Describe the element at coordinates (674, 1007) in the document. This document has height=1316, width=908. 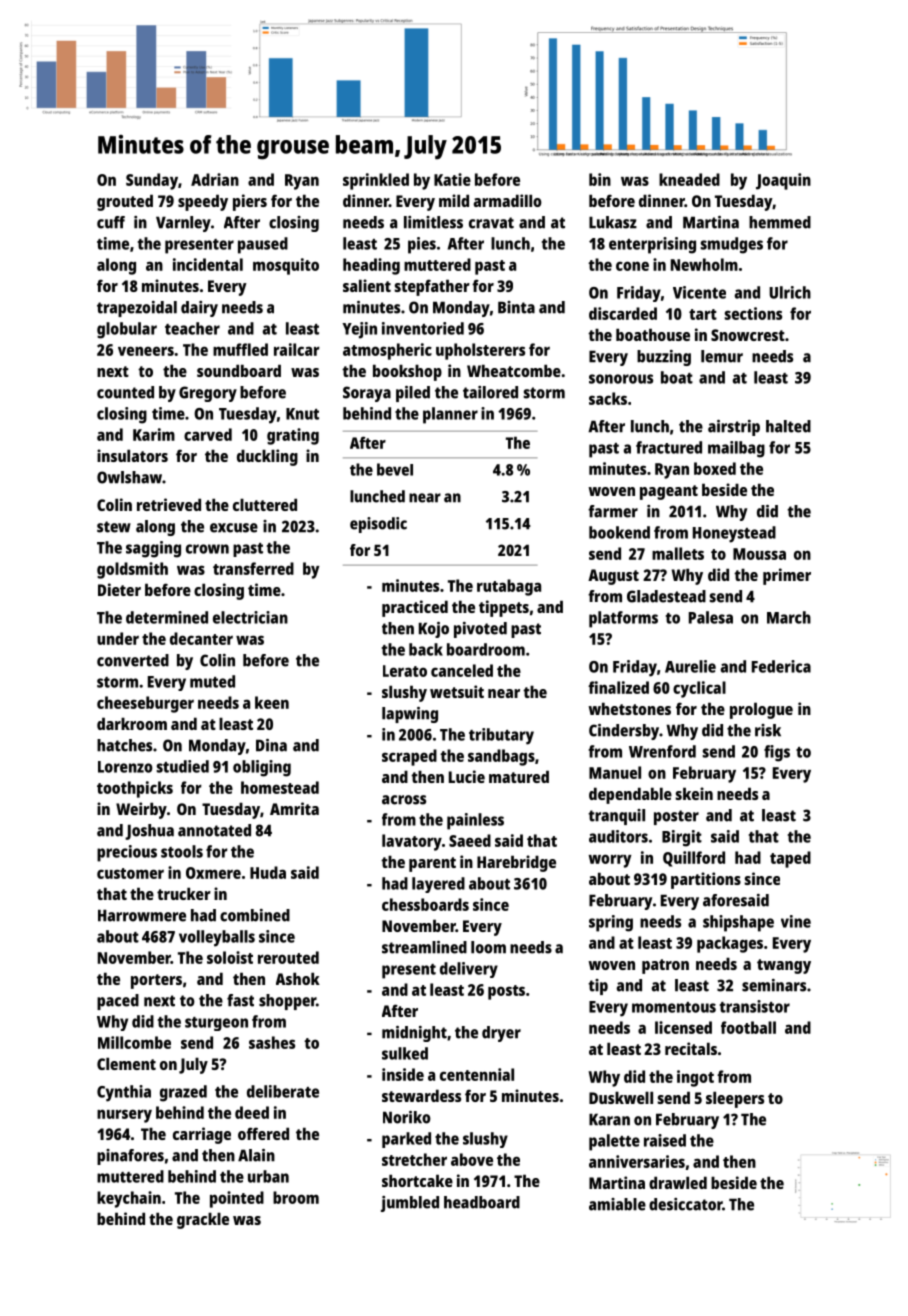
I see `momentous` at that location.
